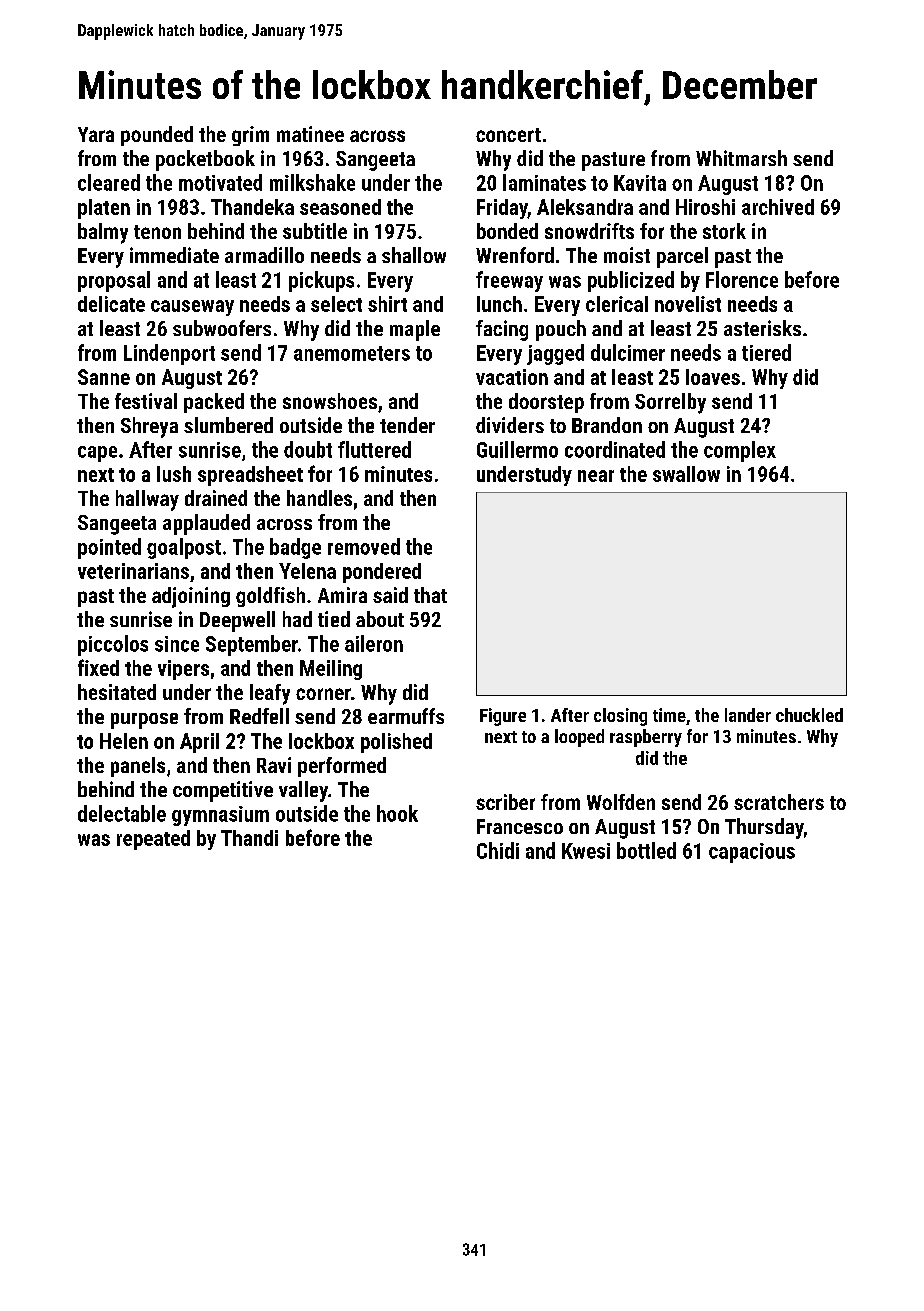 The image size is (924, 1311). What do you see at coordinates (184, 548) in the screenshot?
I see `goalpost` at bounding box center [184, 548].
